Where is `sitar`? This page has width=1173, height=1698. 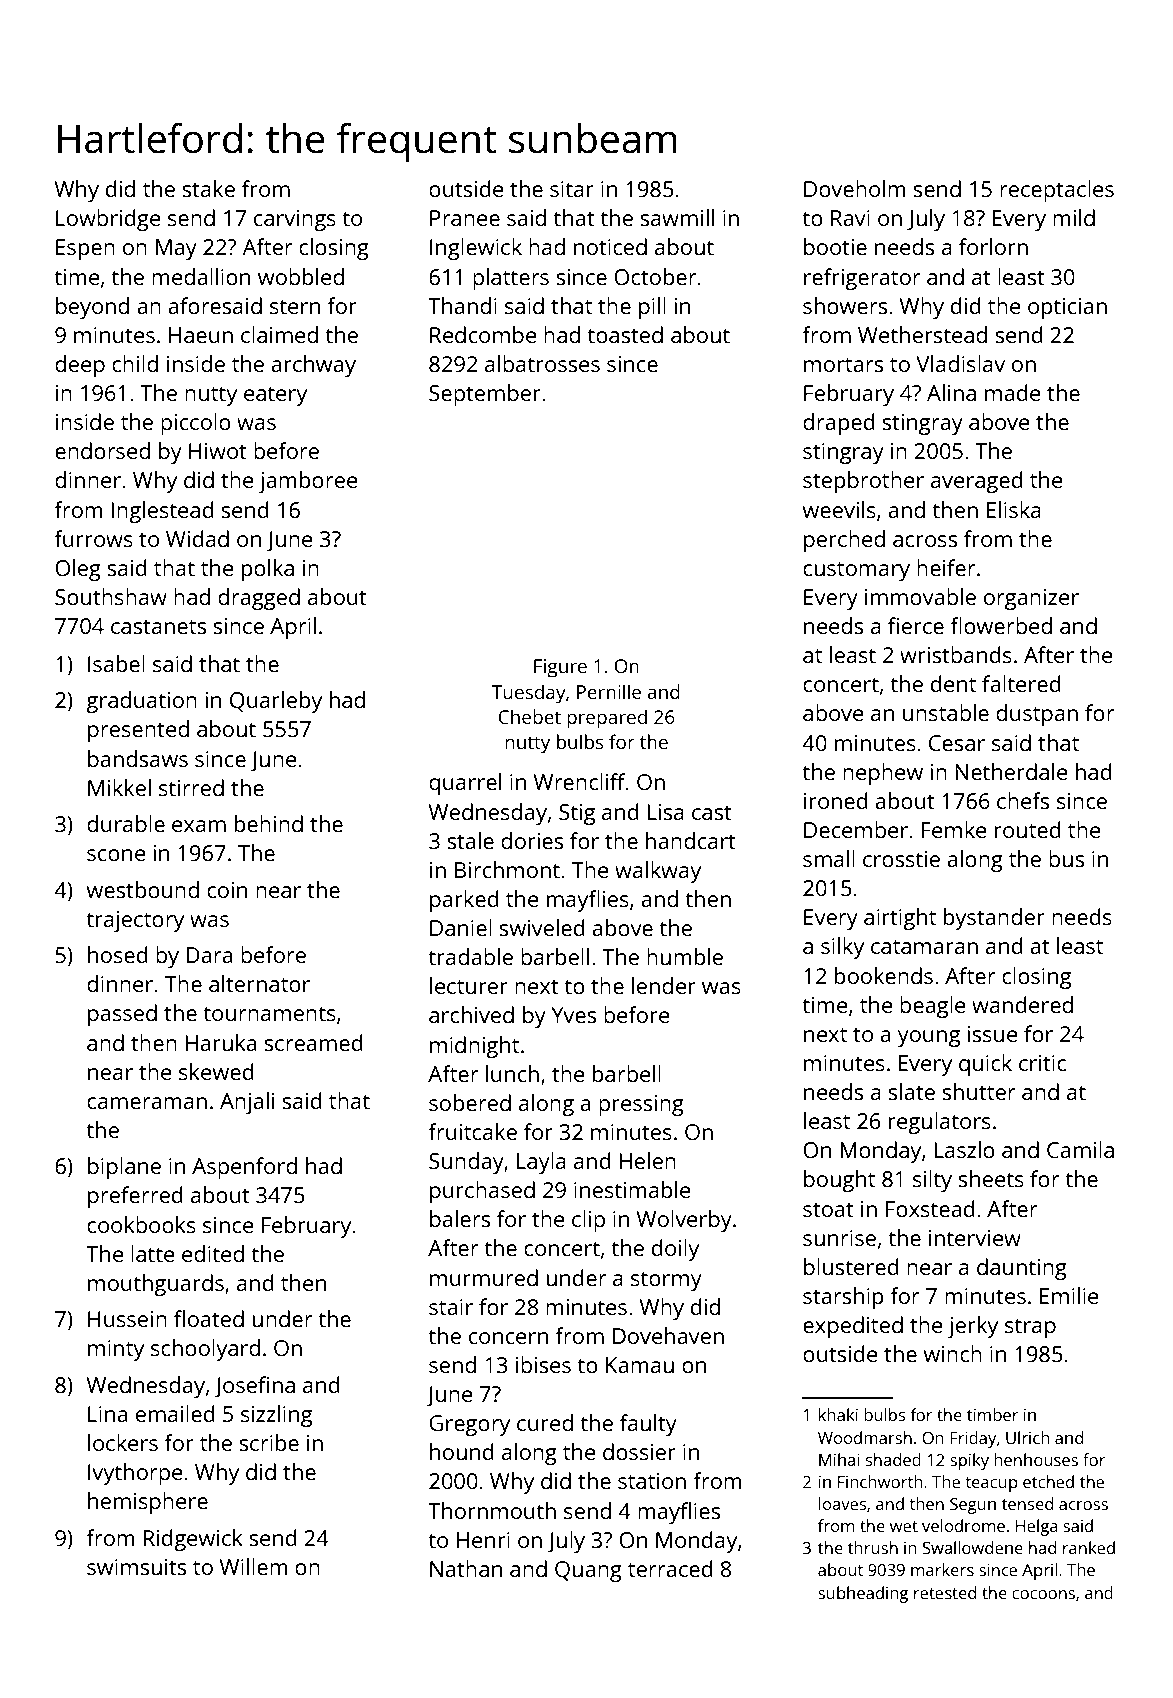
sitar is located at coordinates (572, 189).
